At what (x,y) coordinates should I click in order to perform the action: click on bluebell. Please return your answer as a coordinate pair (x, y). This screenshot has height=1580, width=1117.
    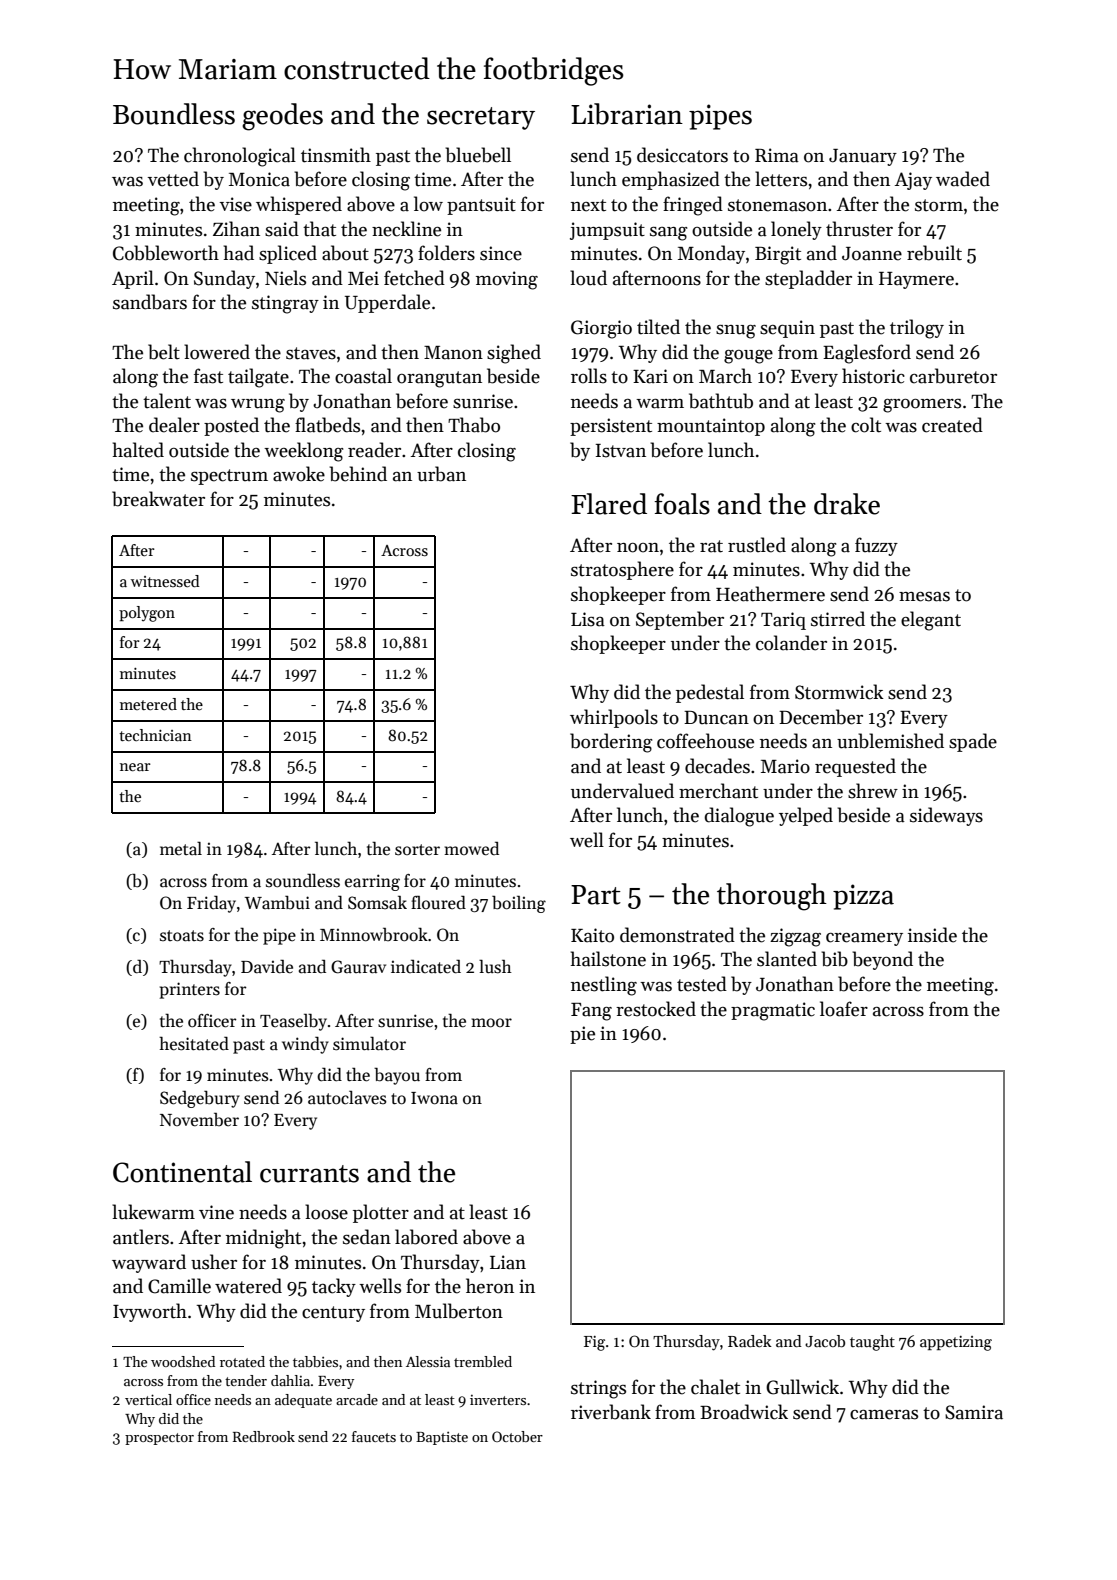
    Looking at the image, I should click on (478, 155).
